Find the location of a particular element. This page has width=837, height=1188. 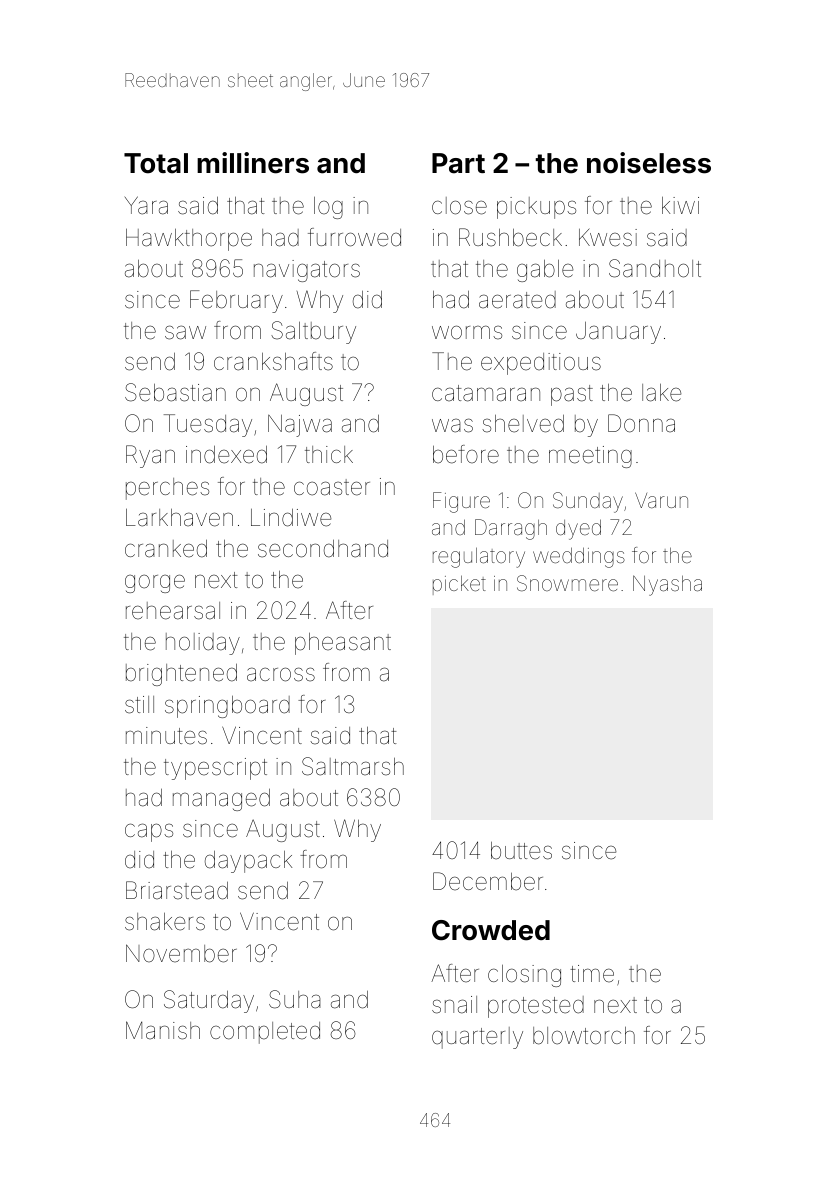

buttes is located at coordinates (521, 851).
